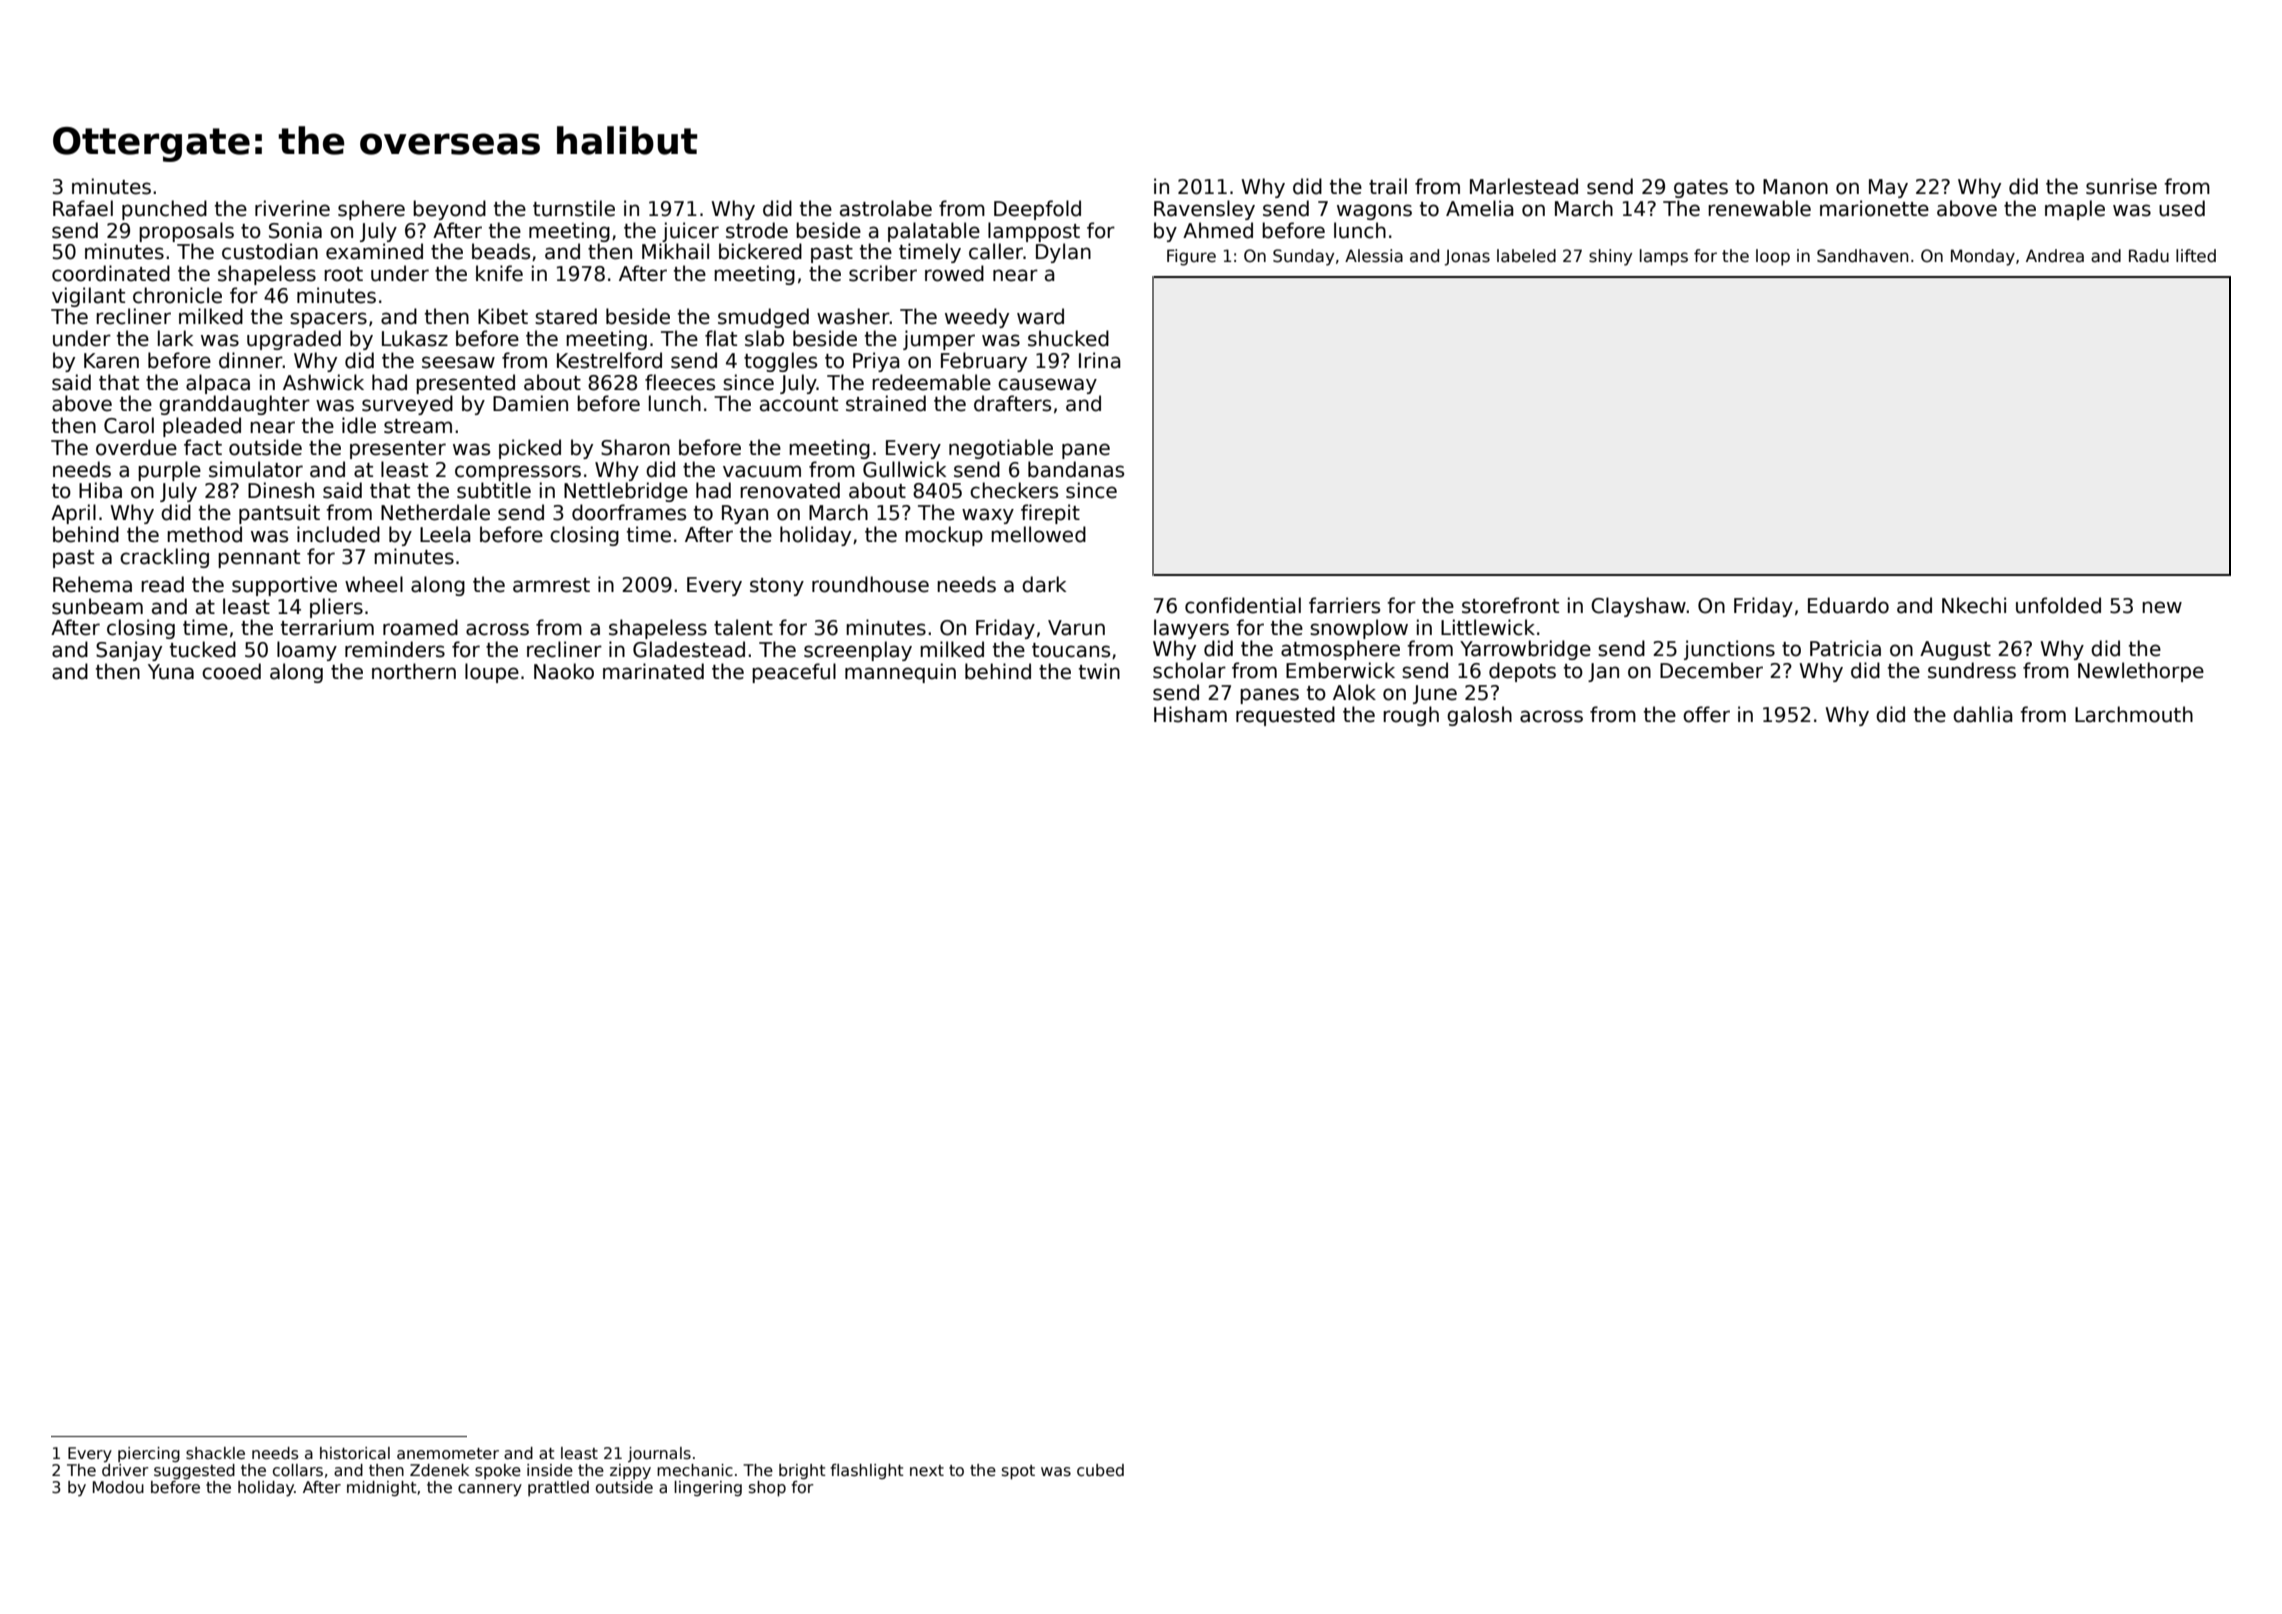 The width and height of the image is (2282, 1614). Describe the element at coordinates (1076, 469) in the image. I see `bandanas` at that location.
